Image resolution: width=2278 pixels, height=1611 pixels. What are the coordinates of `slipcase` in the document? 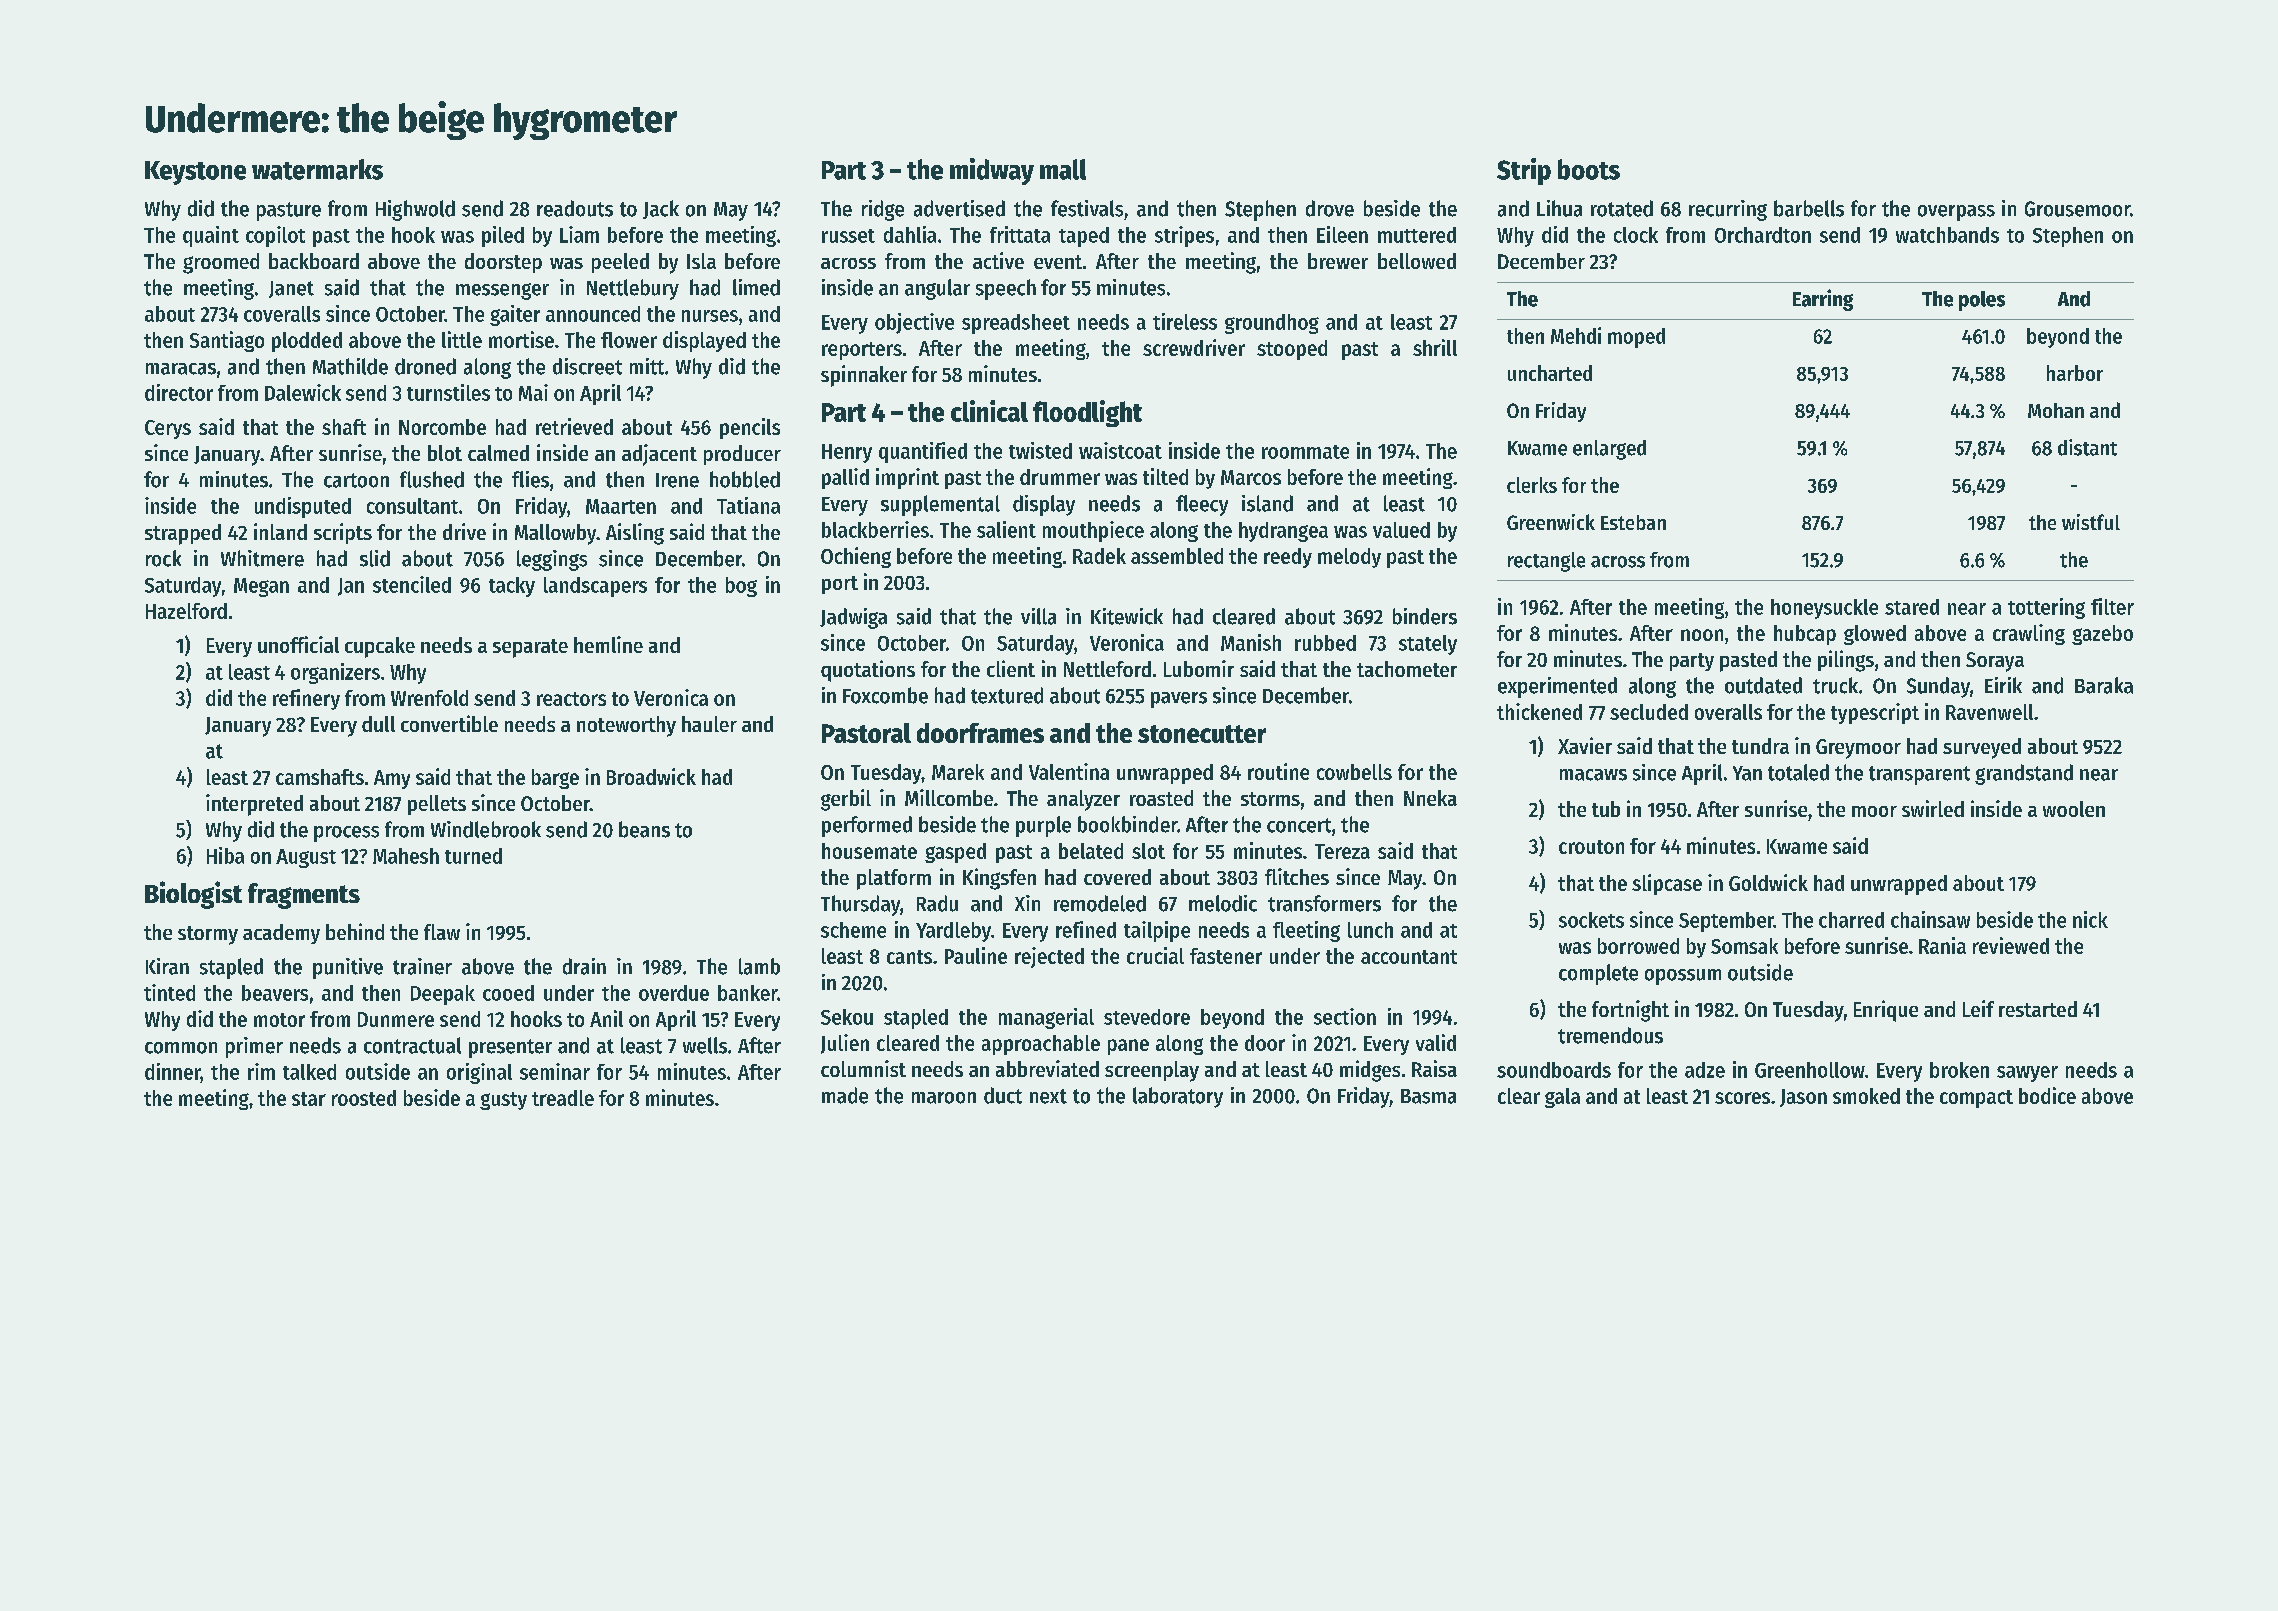 It's located at (1667, 884).
